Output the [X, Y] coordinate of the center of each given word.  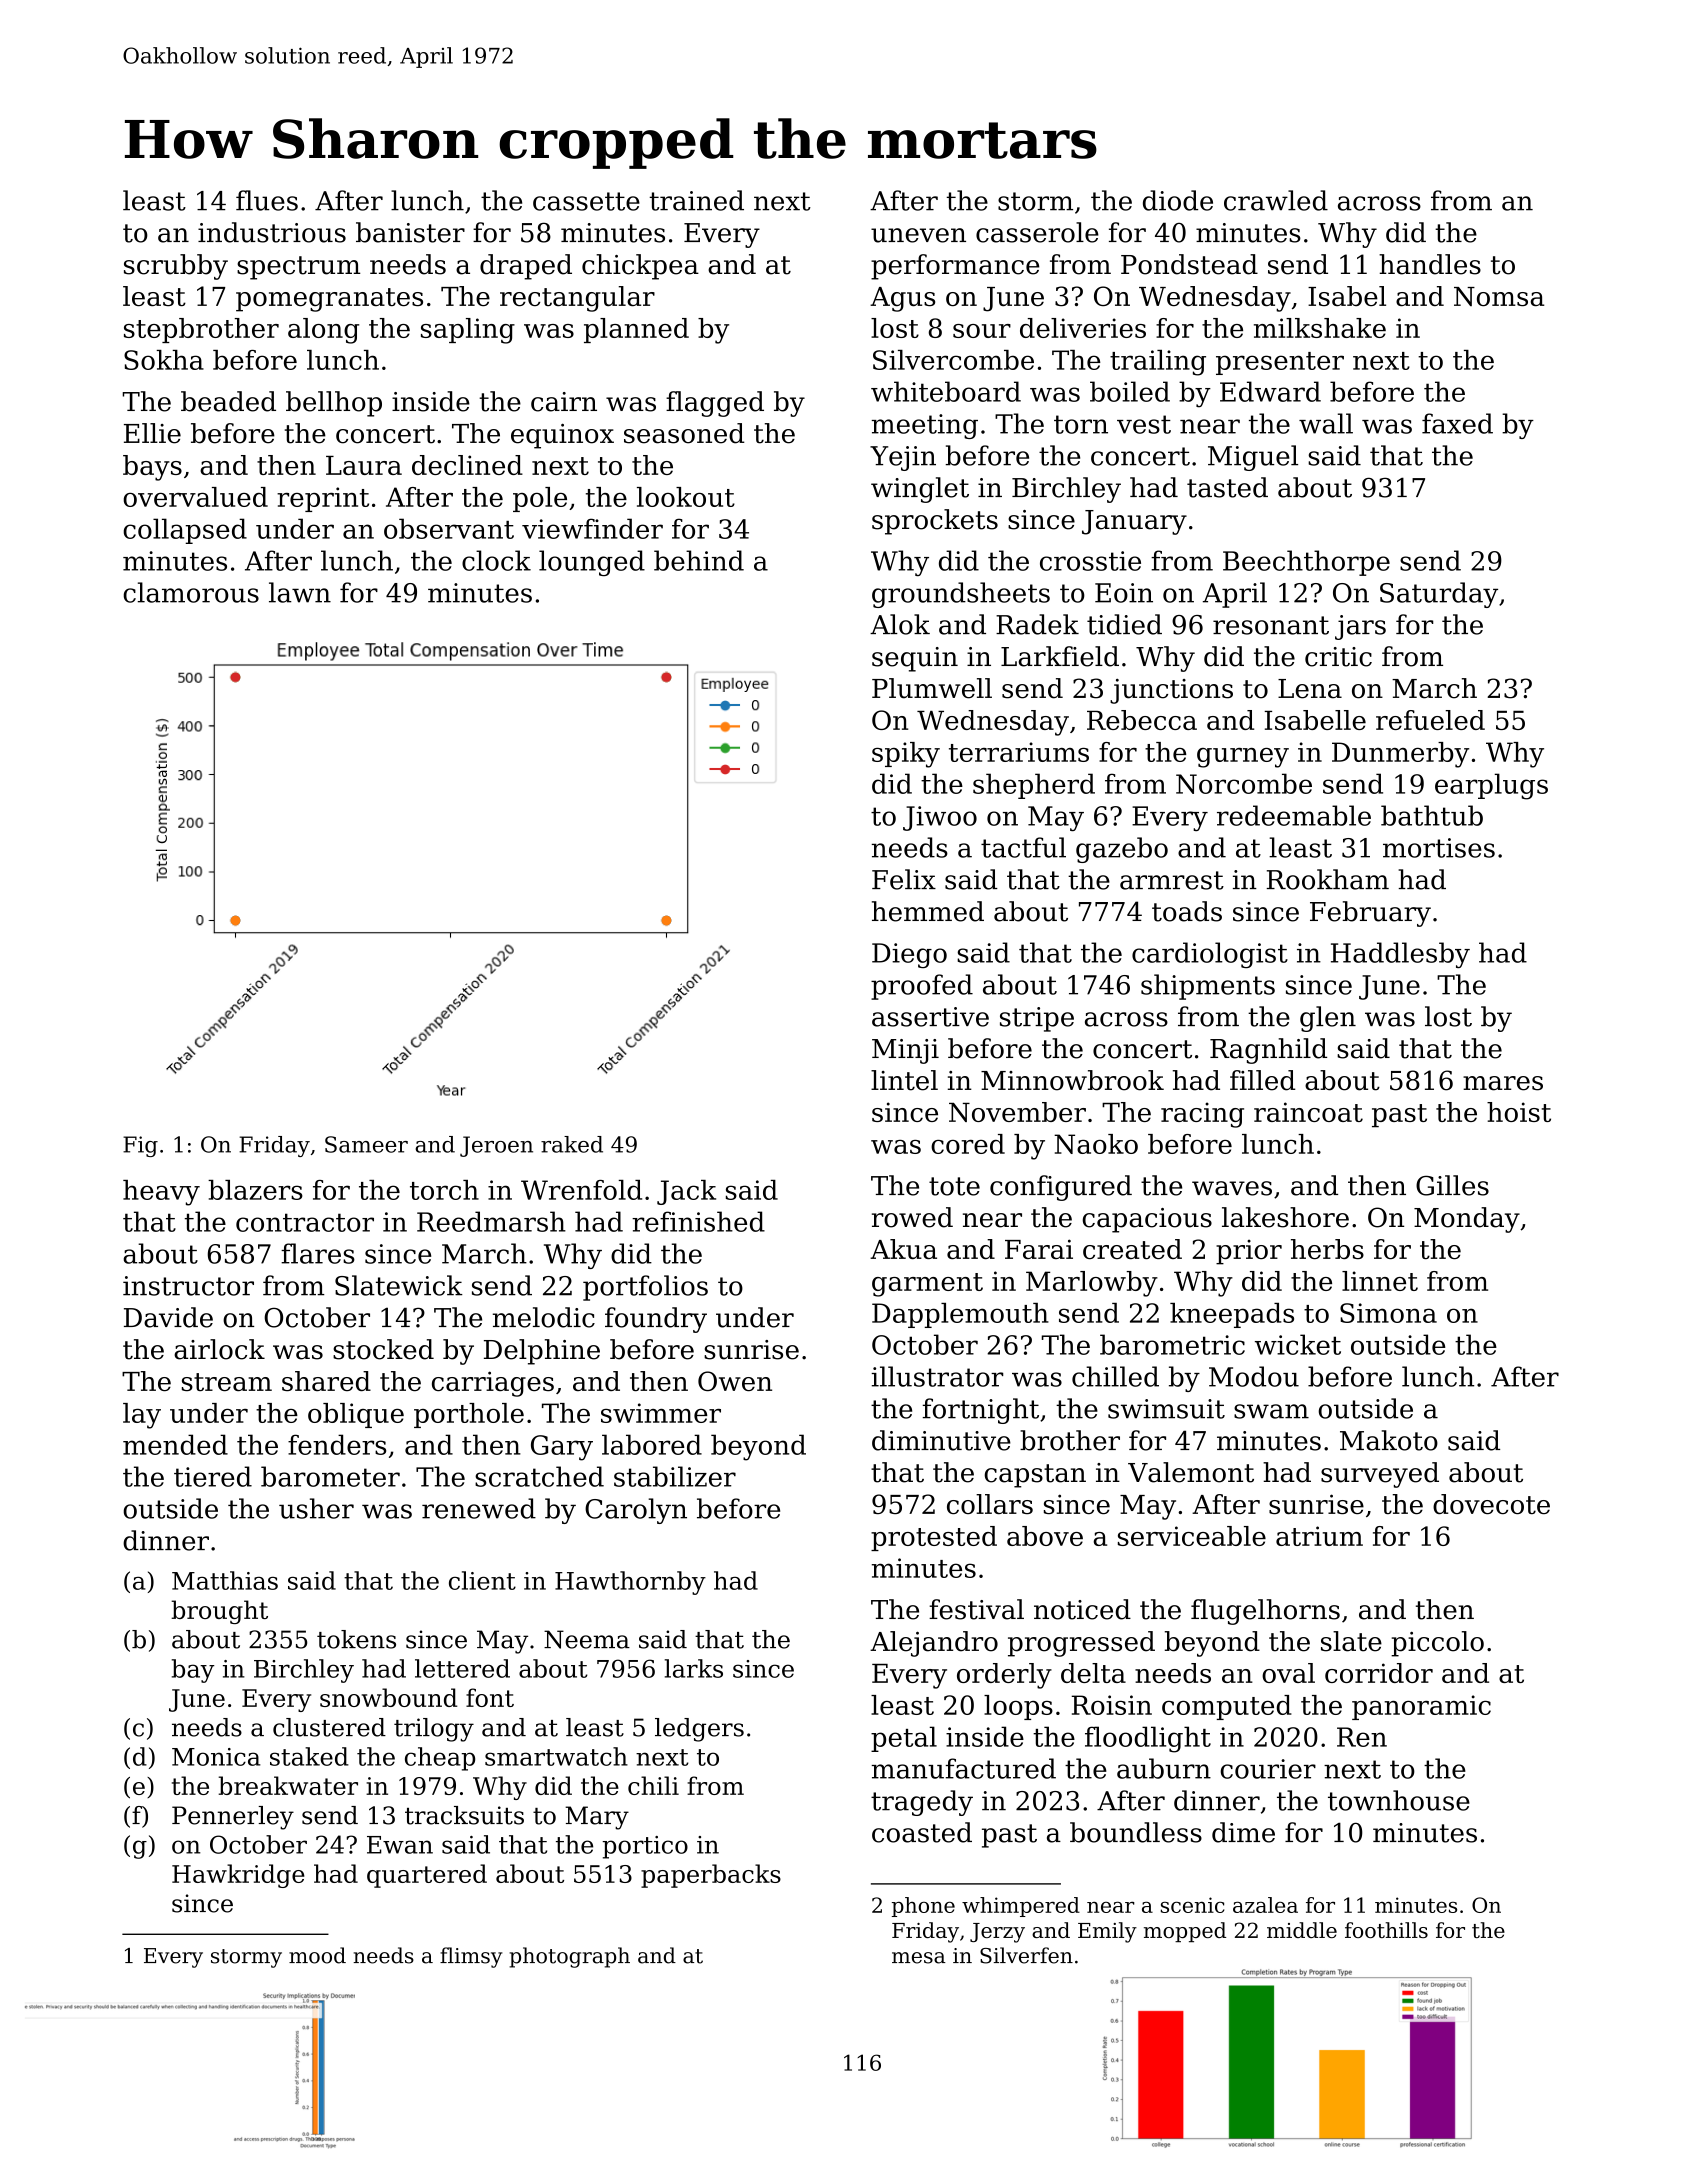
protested [934, 1538]
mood [317, 1955]
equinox [562, 436]
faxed [1457, 423]
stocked [383, 1349]
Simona [1388, 1313]
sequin [915, 659]
